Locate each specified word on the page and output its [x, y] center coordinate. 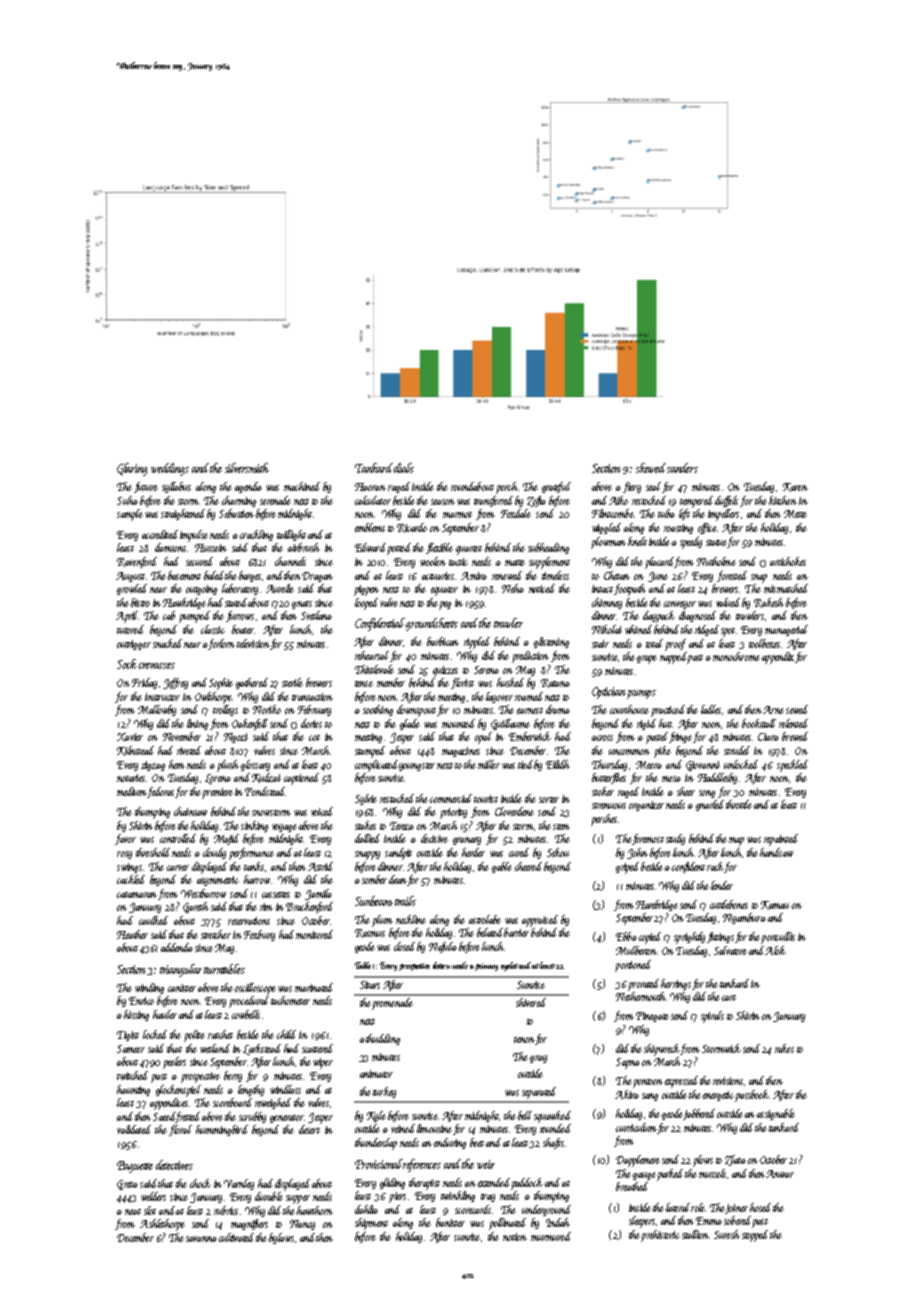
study [675, 839]
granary [467, 841]
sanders [682, 468]
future [146, 487]
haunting [133, 1090]
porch [506, 488]
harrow [257, 879]
